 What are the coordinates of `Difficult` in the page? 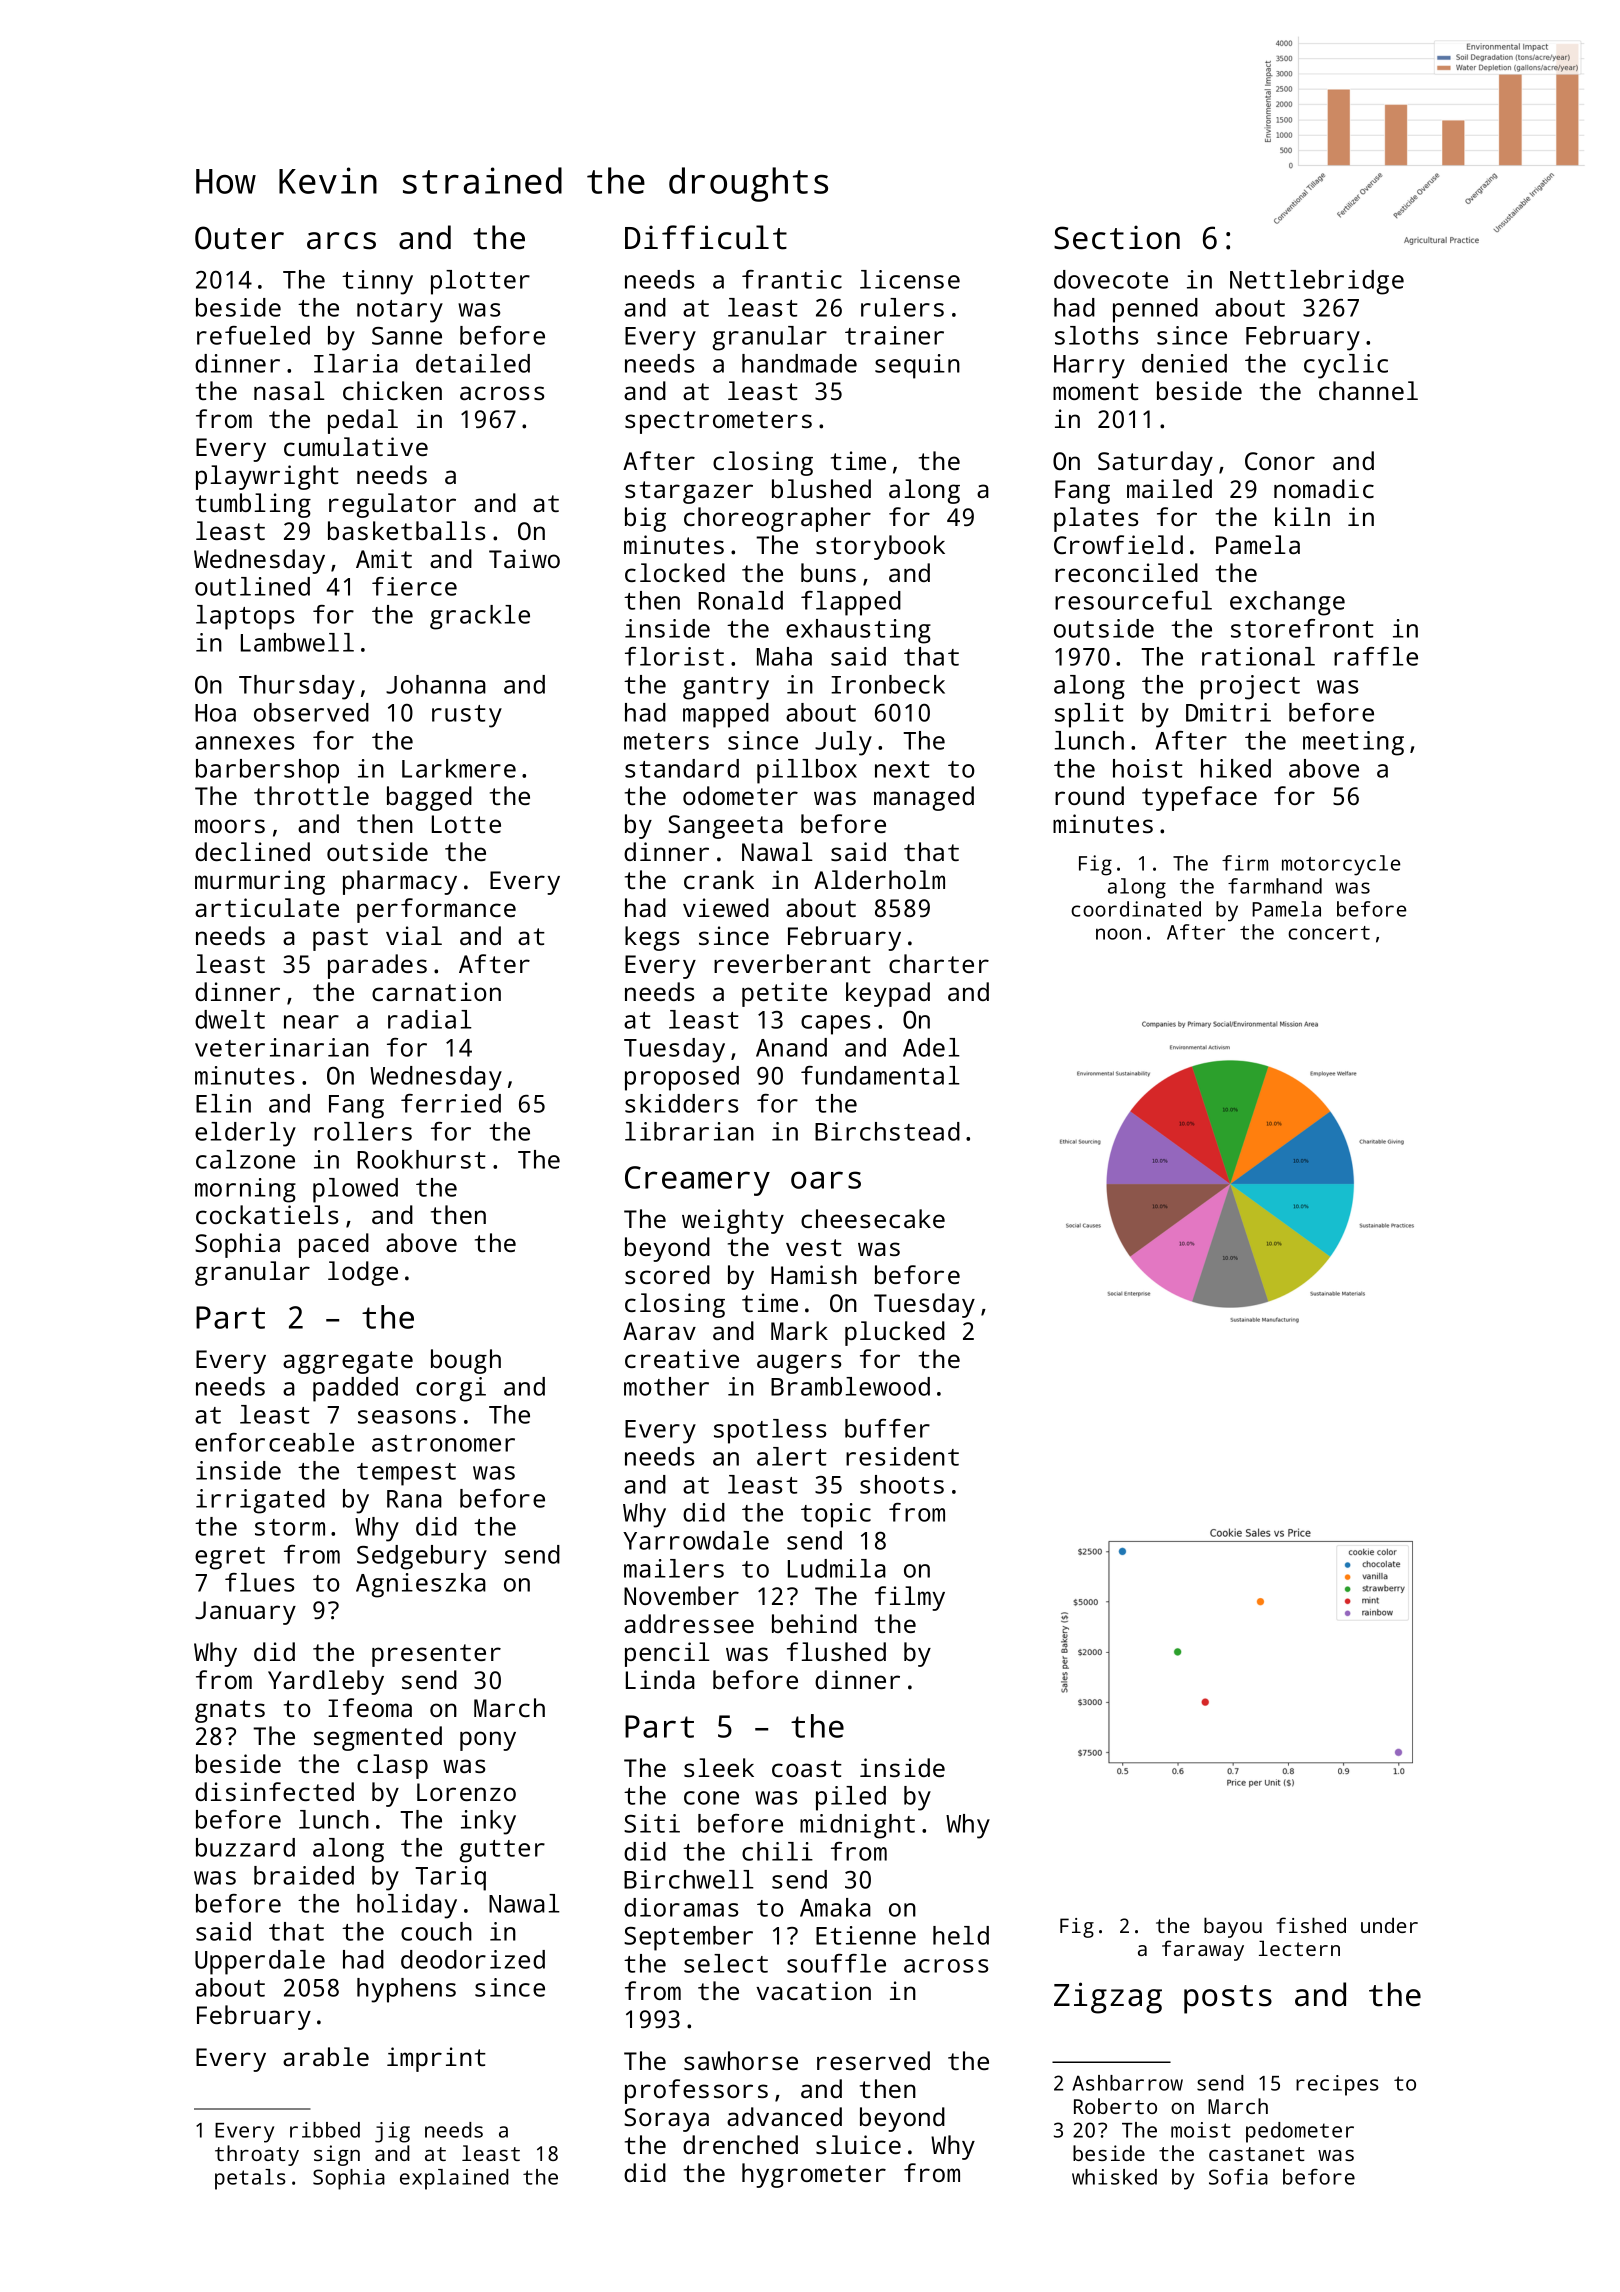 It's located at (706, 237).
